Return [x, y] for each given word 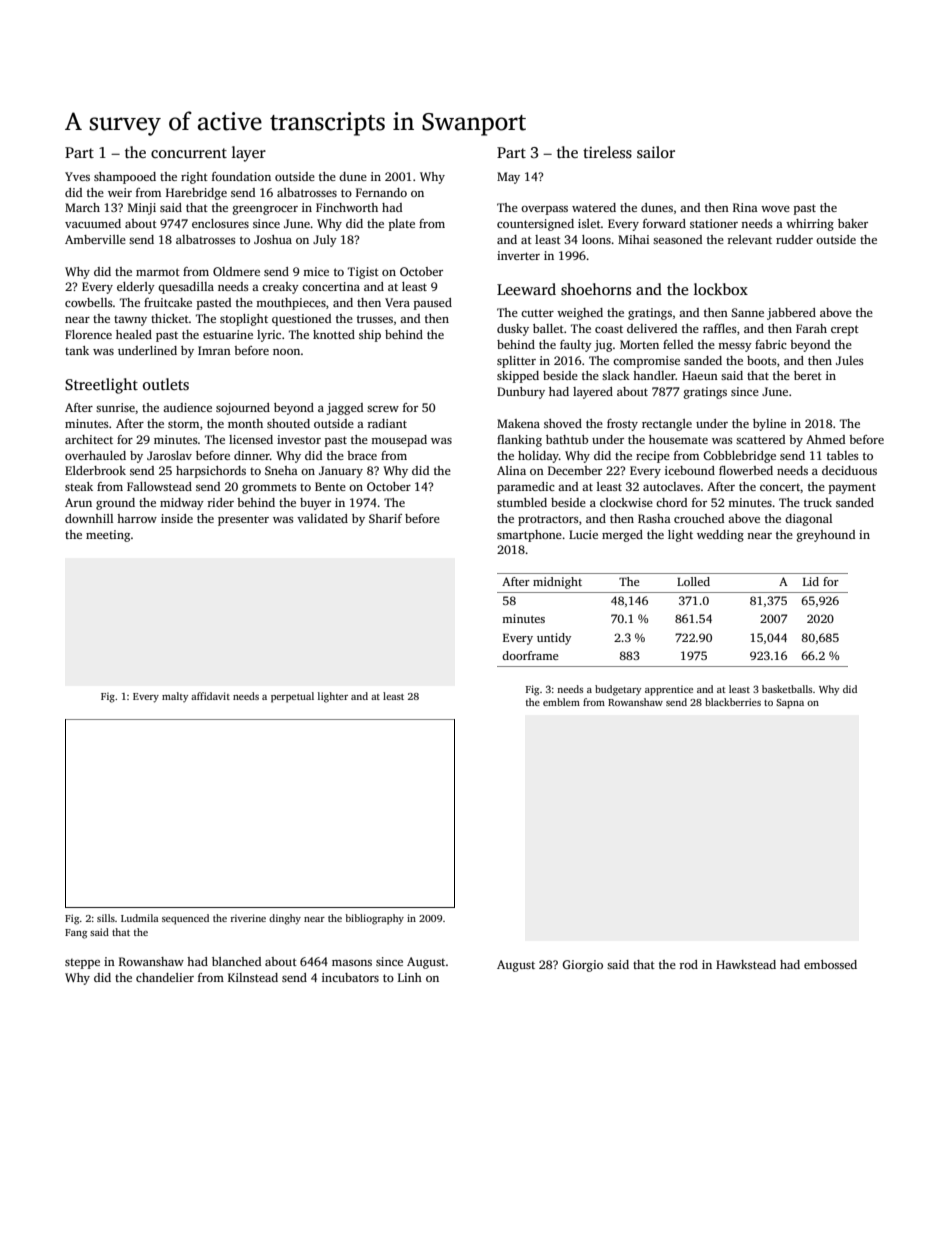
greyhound [826, 536]
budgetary [618, 690]
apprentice [669, 690]
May [508, 178]
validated [322, 518]
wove [775, 209]
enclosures [220, 223]
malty [175, 697]
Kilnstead [253, 977]
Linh [410, 977]
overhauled [95, 455]
